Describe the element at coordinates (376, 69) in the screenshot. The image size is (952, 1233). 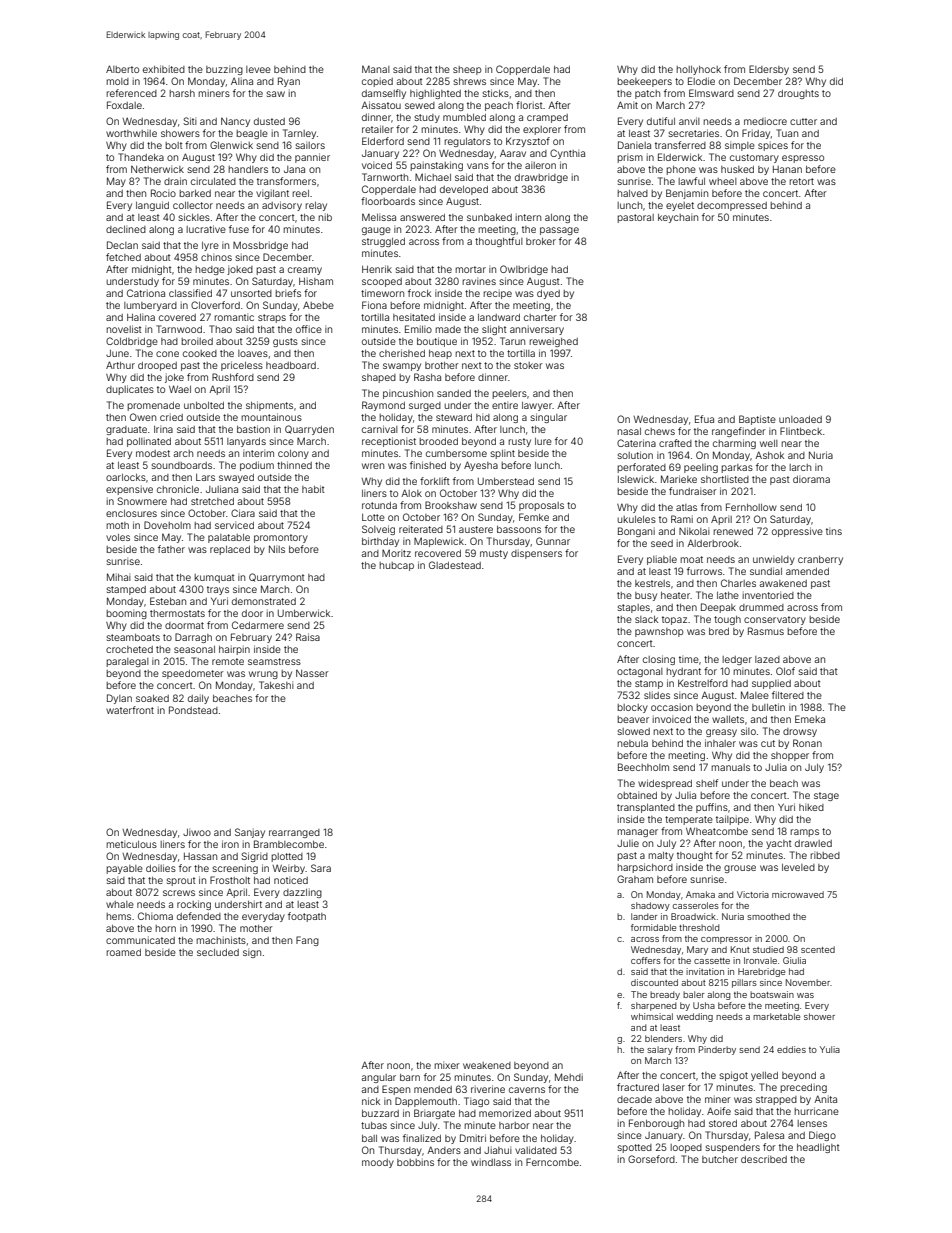
I see `Manal` at that location.
